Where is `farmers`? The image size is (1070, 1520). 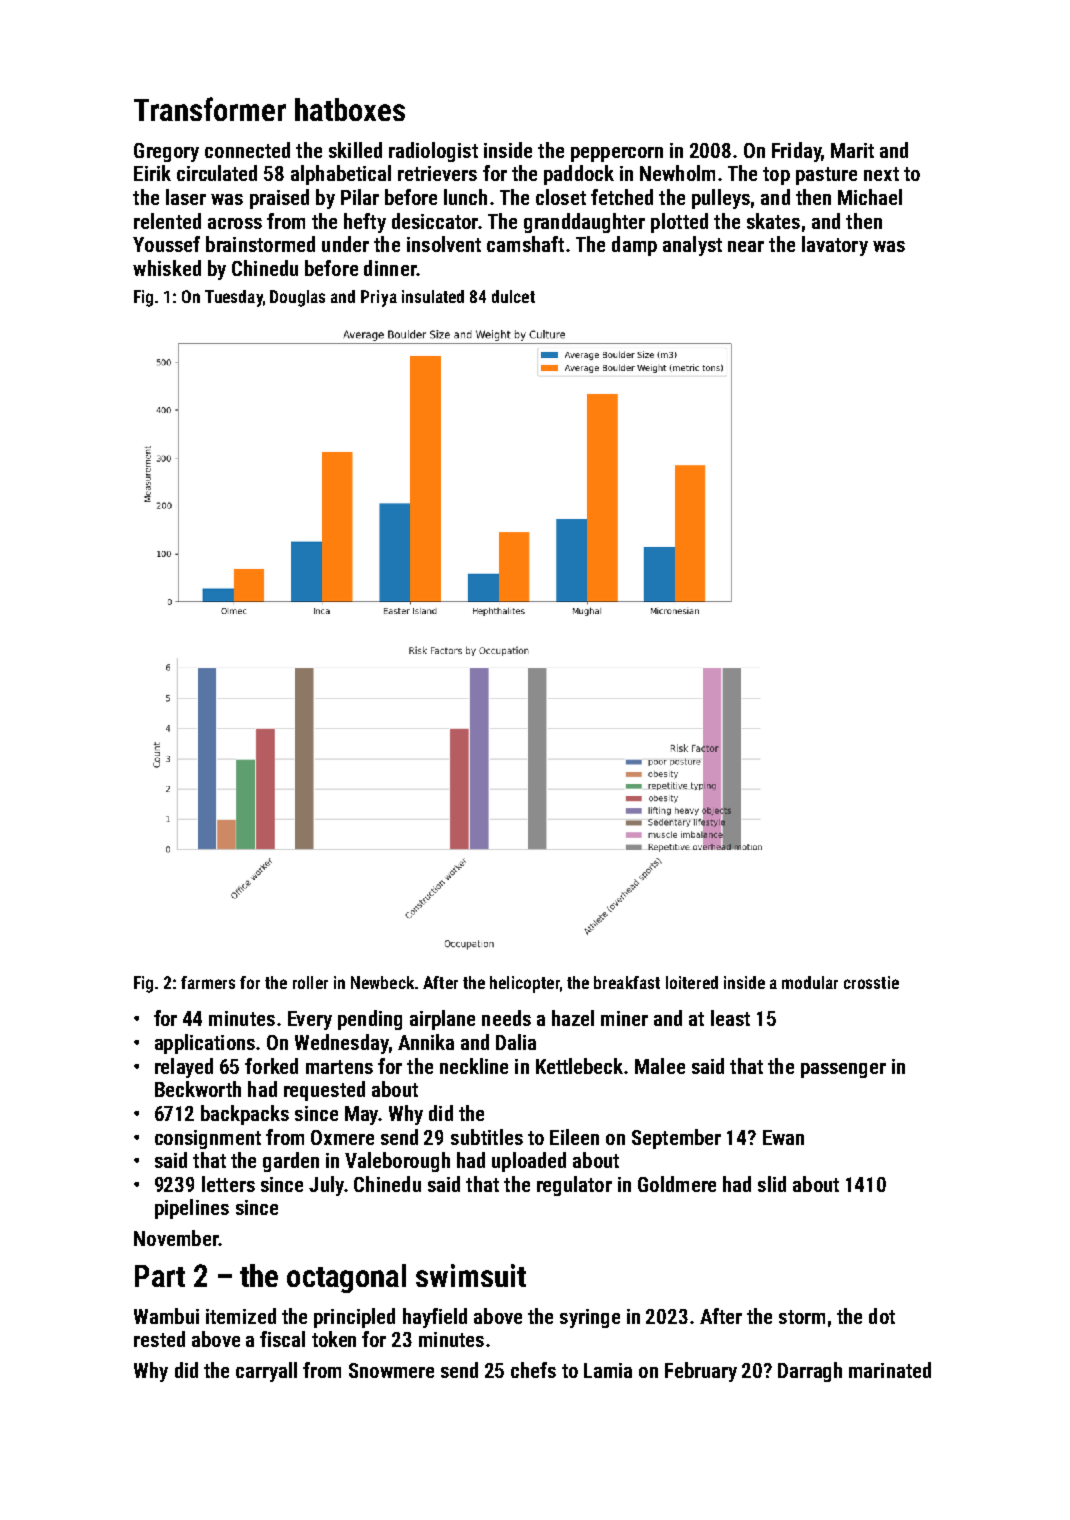 farmers is located at coordinates (208, 982).
